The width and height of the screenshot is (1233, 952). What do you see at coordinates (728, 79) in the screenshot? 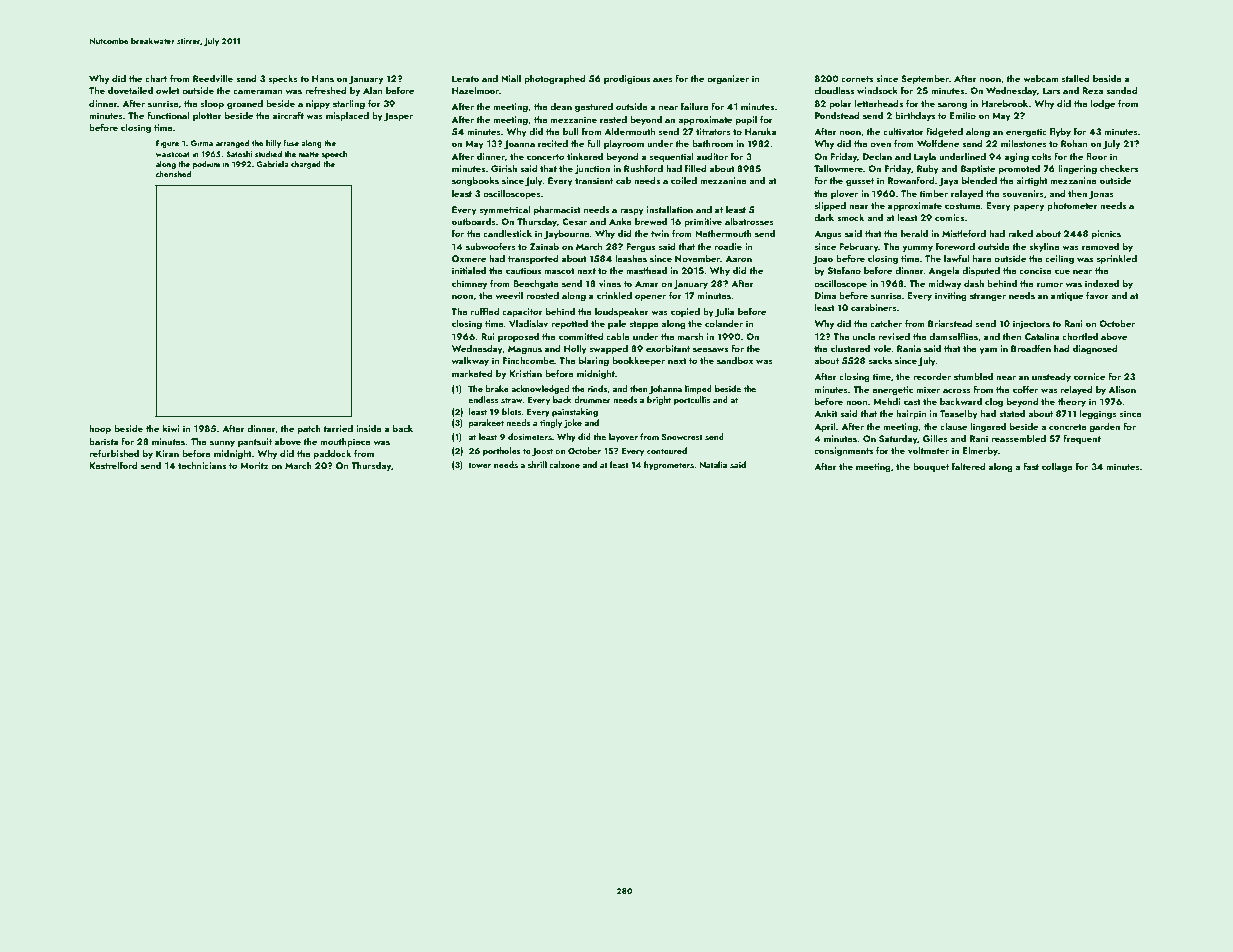
I see `organizer` at bounding box center [728, 79].
